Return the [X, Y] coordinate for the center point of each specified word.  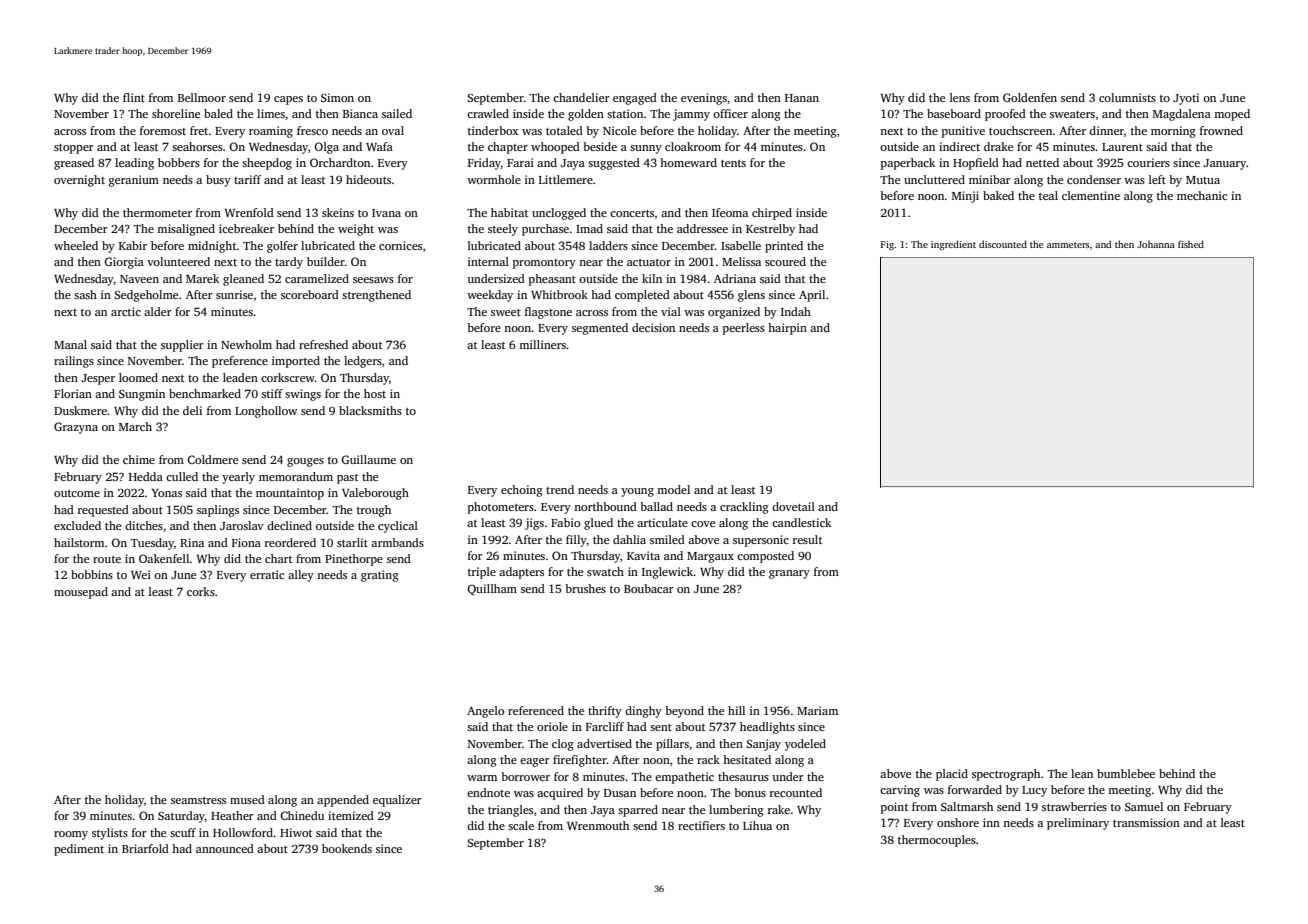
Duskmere [80, 410]
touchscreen [1021, 130]
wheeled [76, 245]
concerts [632, 213]
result [807, 539]
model [673, 489]
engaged [635, 99]
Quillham [492, 590]
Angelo [485, 712]
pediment [79, 850]
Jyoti [1186, 99]
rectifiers [701, 825]
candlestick [801, 522]
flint [134, 97]
